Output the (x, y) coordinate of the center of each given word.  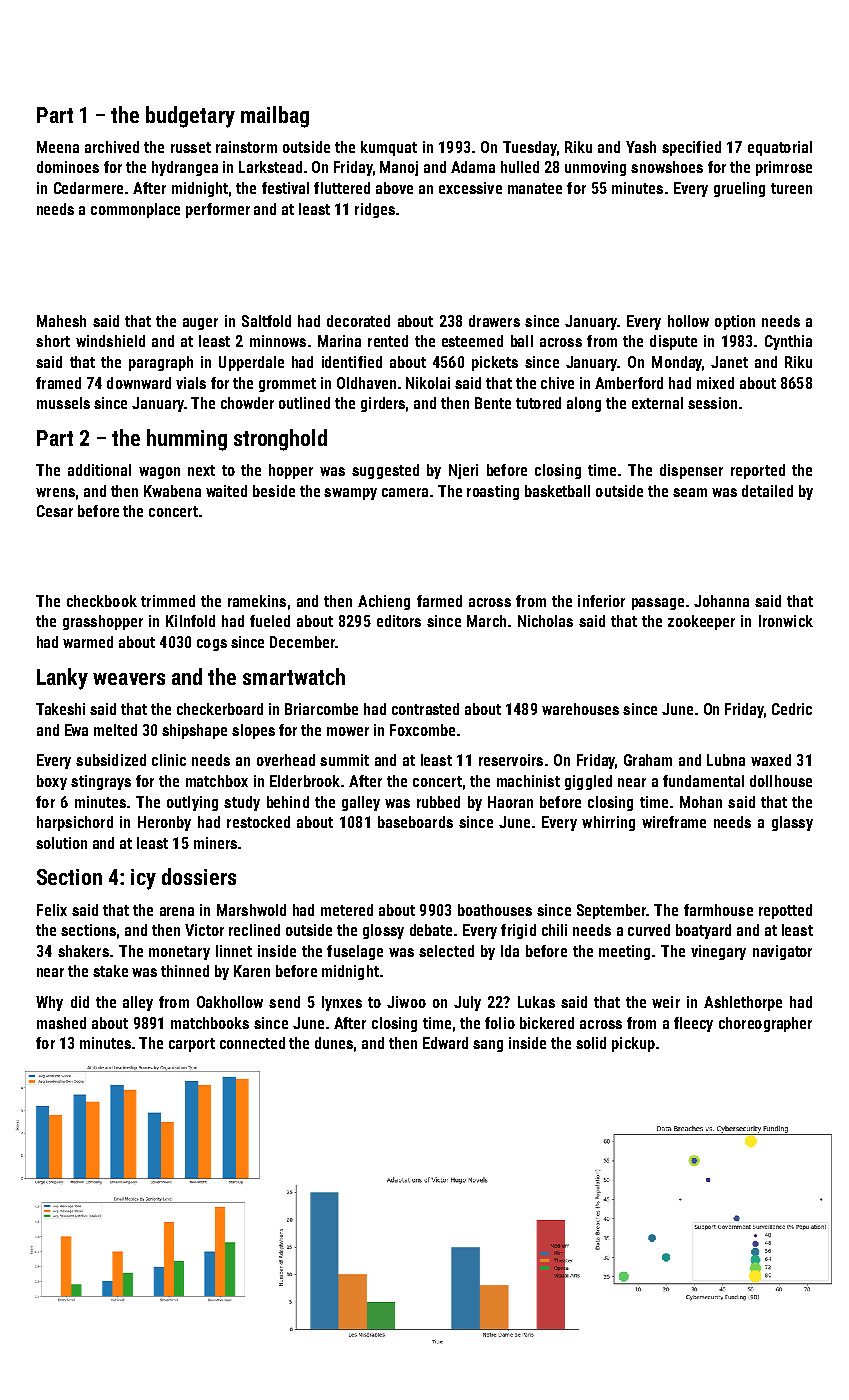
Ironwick (786, 621)
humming (187, 440)
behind (288, 802)
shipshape (194, 731)
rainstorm (246, 147)
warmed (88, 642)
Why (49, 1003)
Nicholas (545, 621)
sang (488, 1046)
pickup (633, 1044)
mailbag (275, 117)
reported (758, 471)
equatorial (780, 148)
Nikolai (428, 383)
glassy (792, 823)
